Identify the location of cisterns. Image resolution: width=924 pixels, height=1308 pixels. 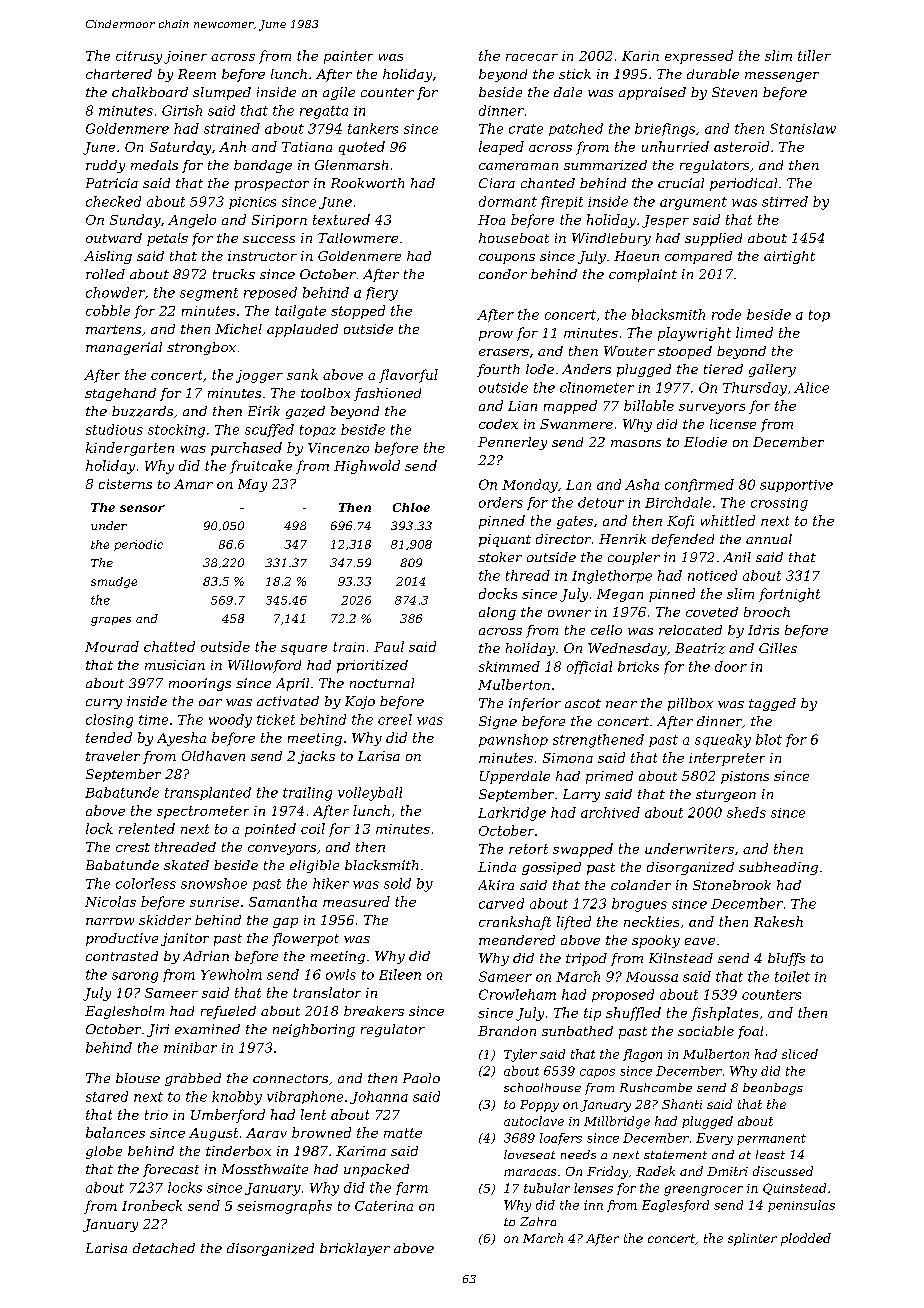
(125, 484).
